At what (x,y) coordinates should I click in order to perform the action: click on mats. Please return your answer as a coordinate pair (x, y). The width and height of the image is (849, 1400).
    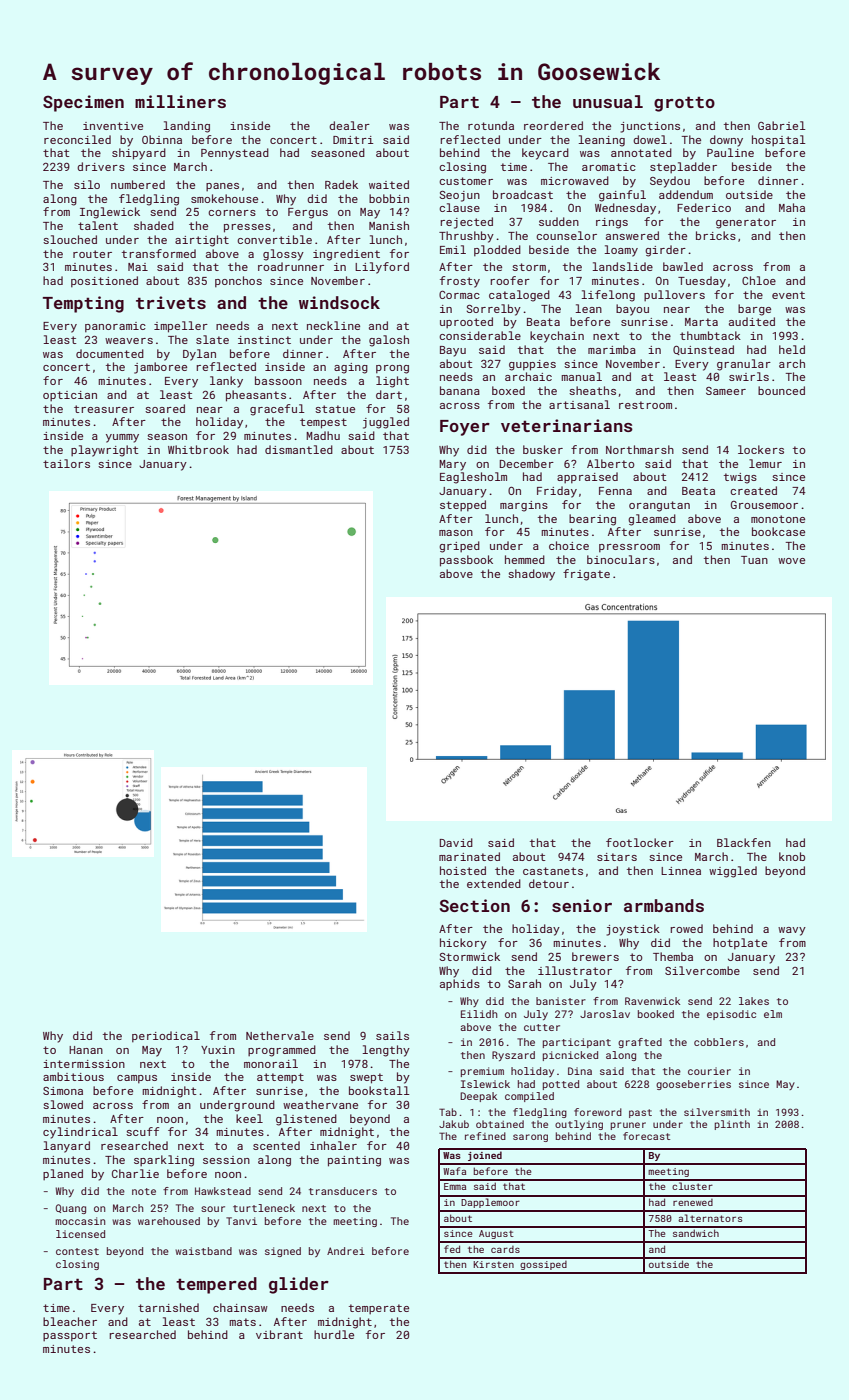
    Looking at the image, I should click on (242, 1322).
